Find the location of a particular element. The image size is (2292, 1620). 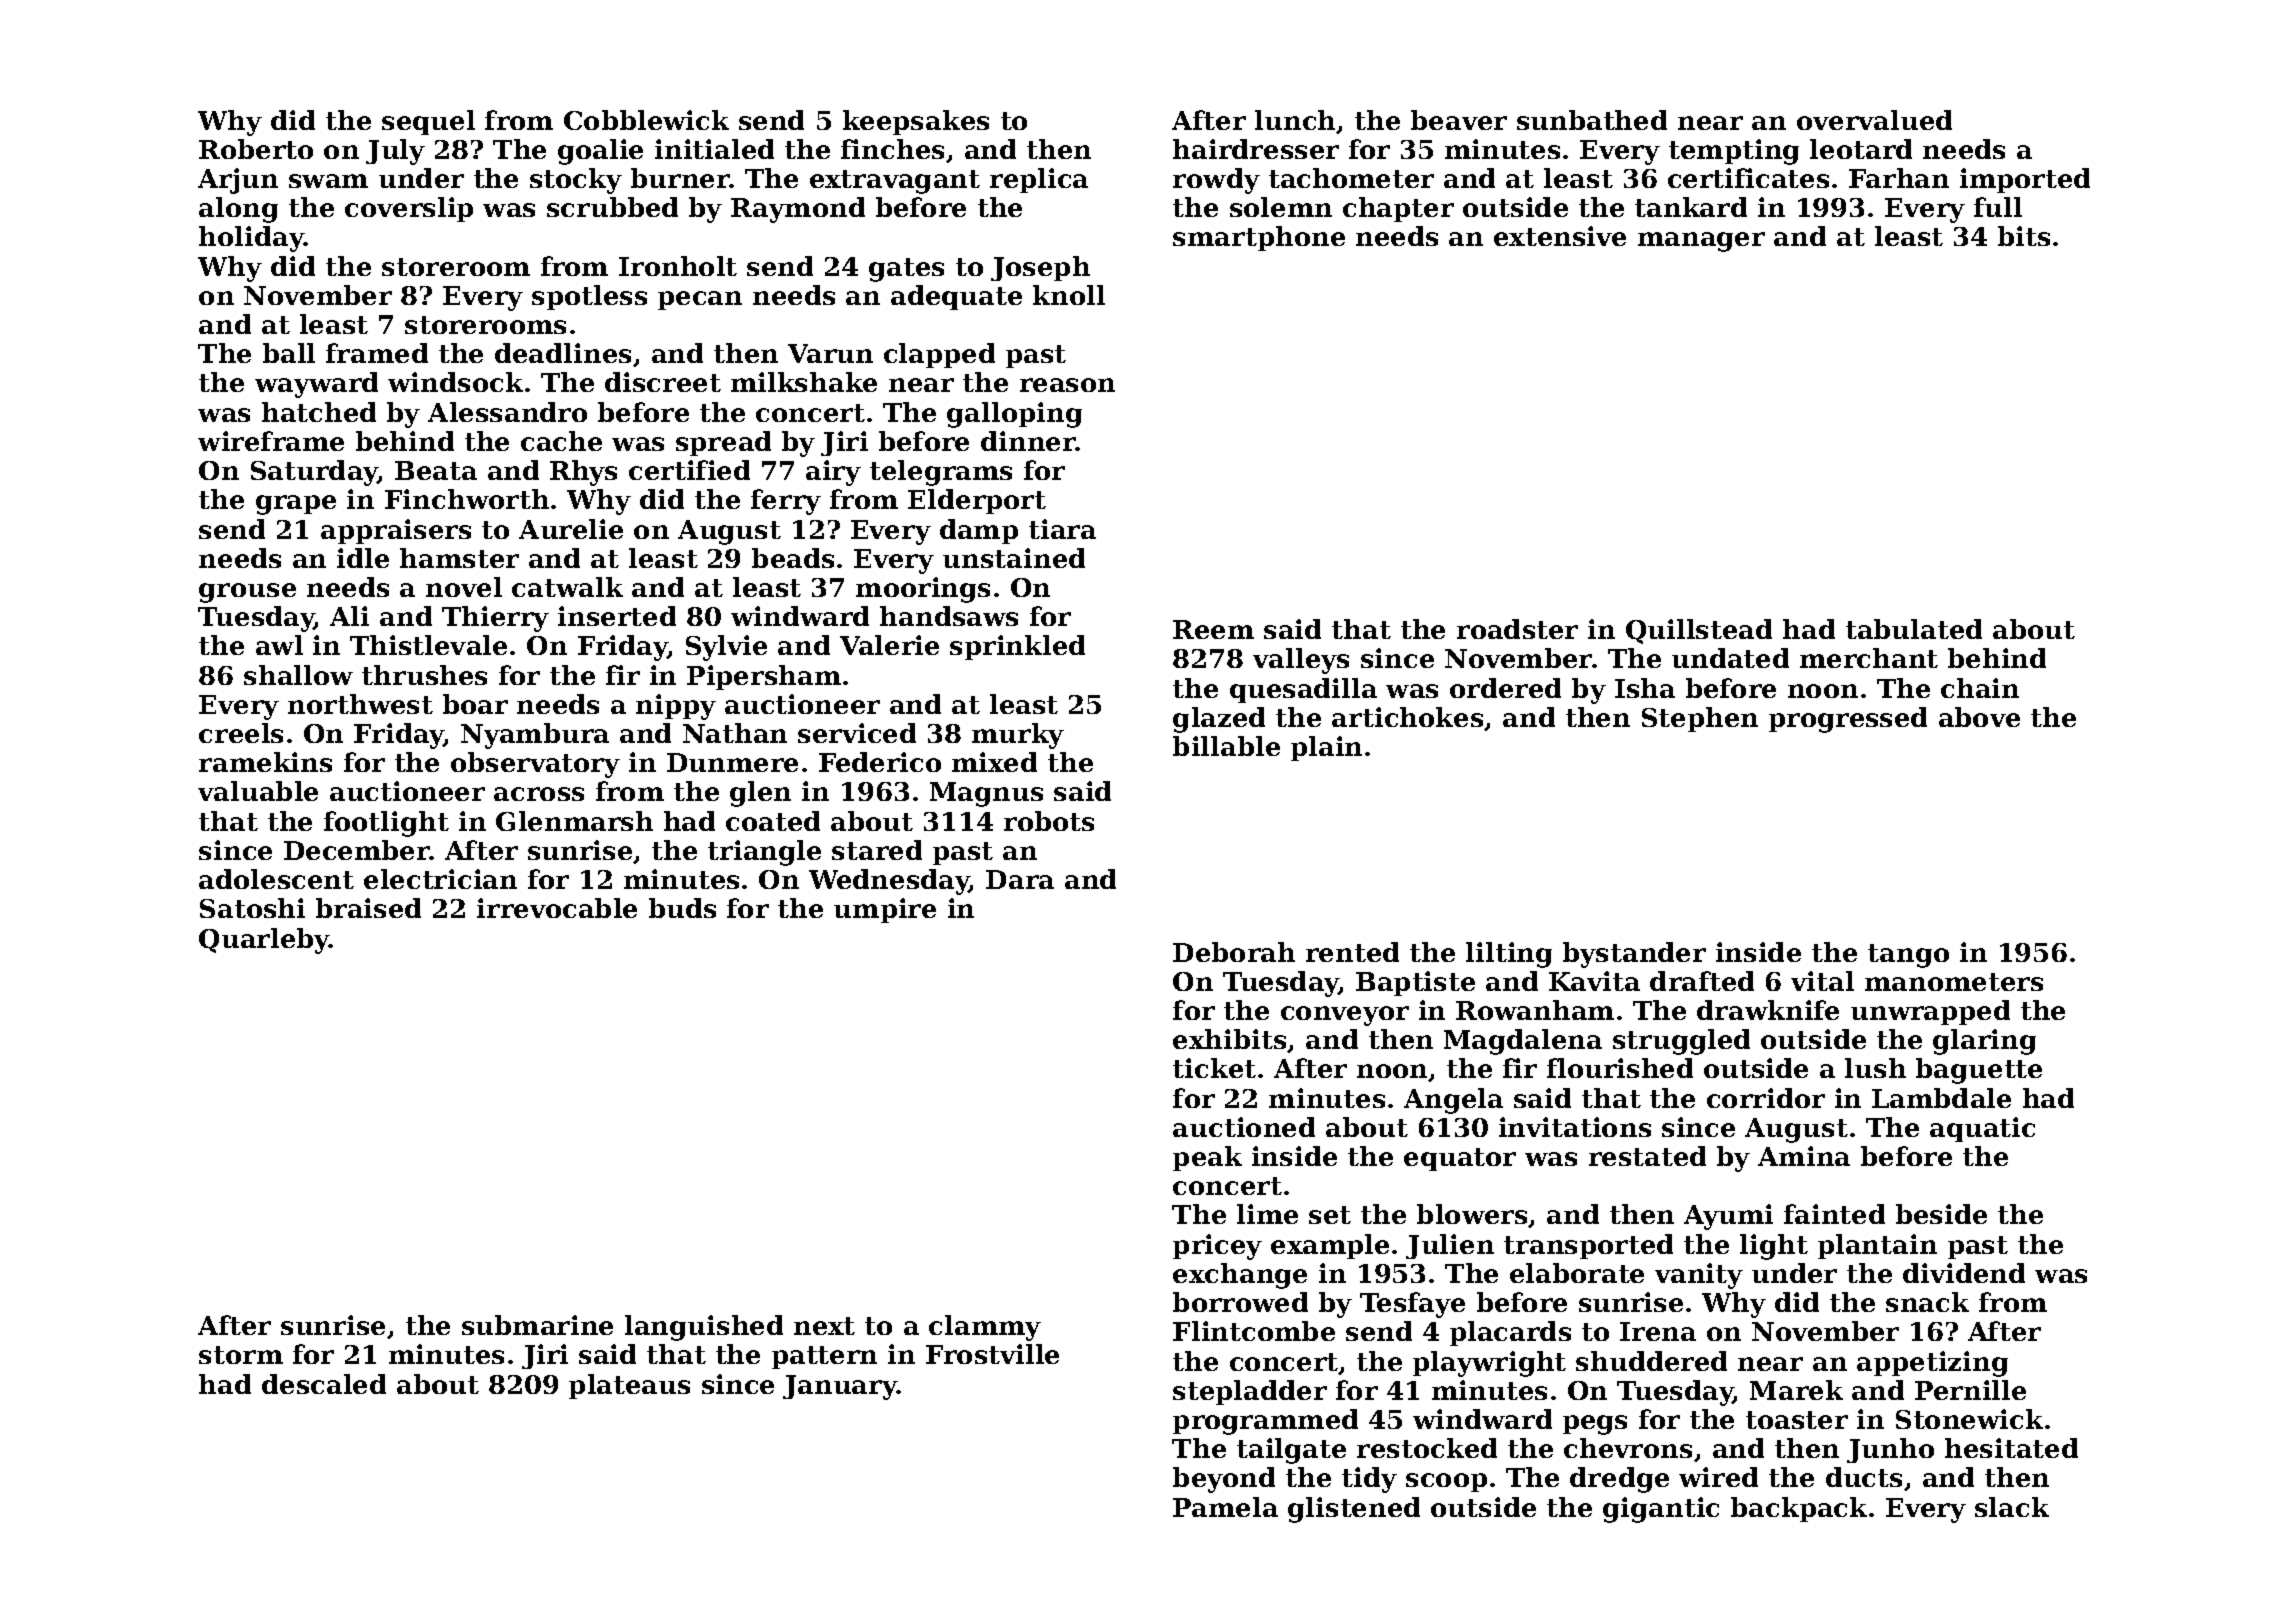

scrubbed is located at coordinates (612, 207).
